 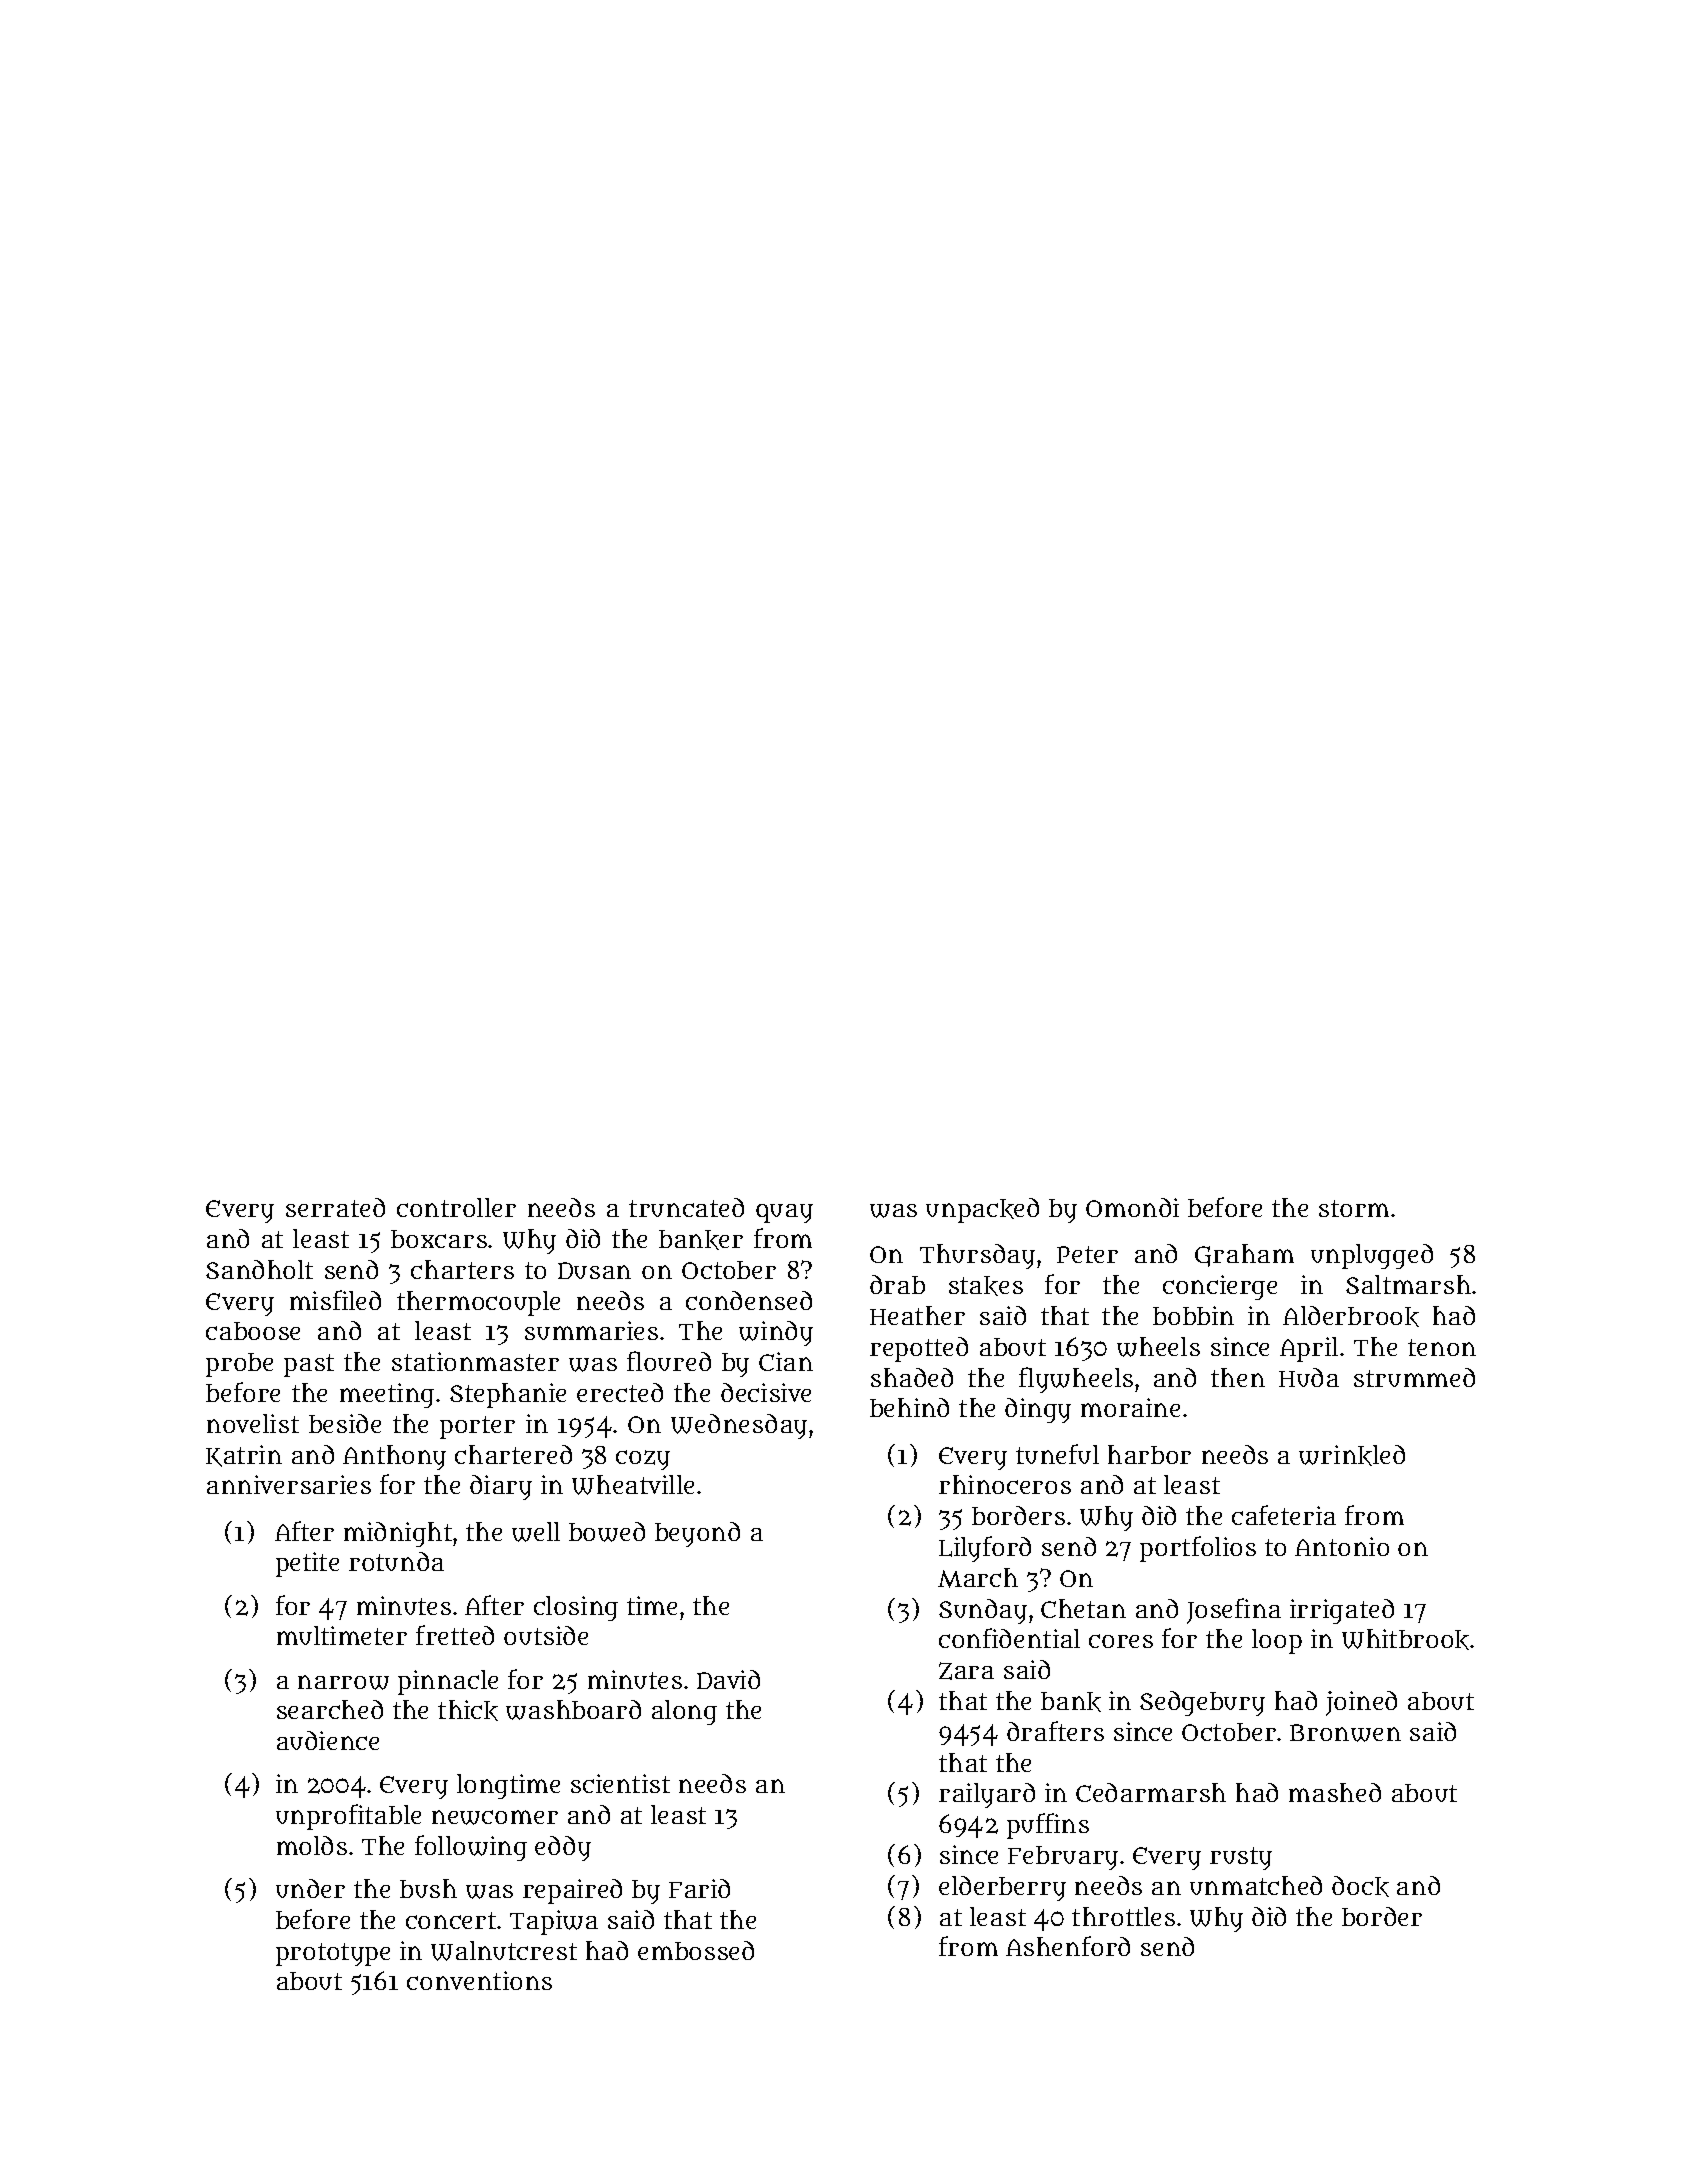 I want to click on scientist, so click(x=620, y=1783).
